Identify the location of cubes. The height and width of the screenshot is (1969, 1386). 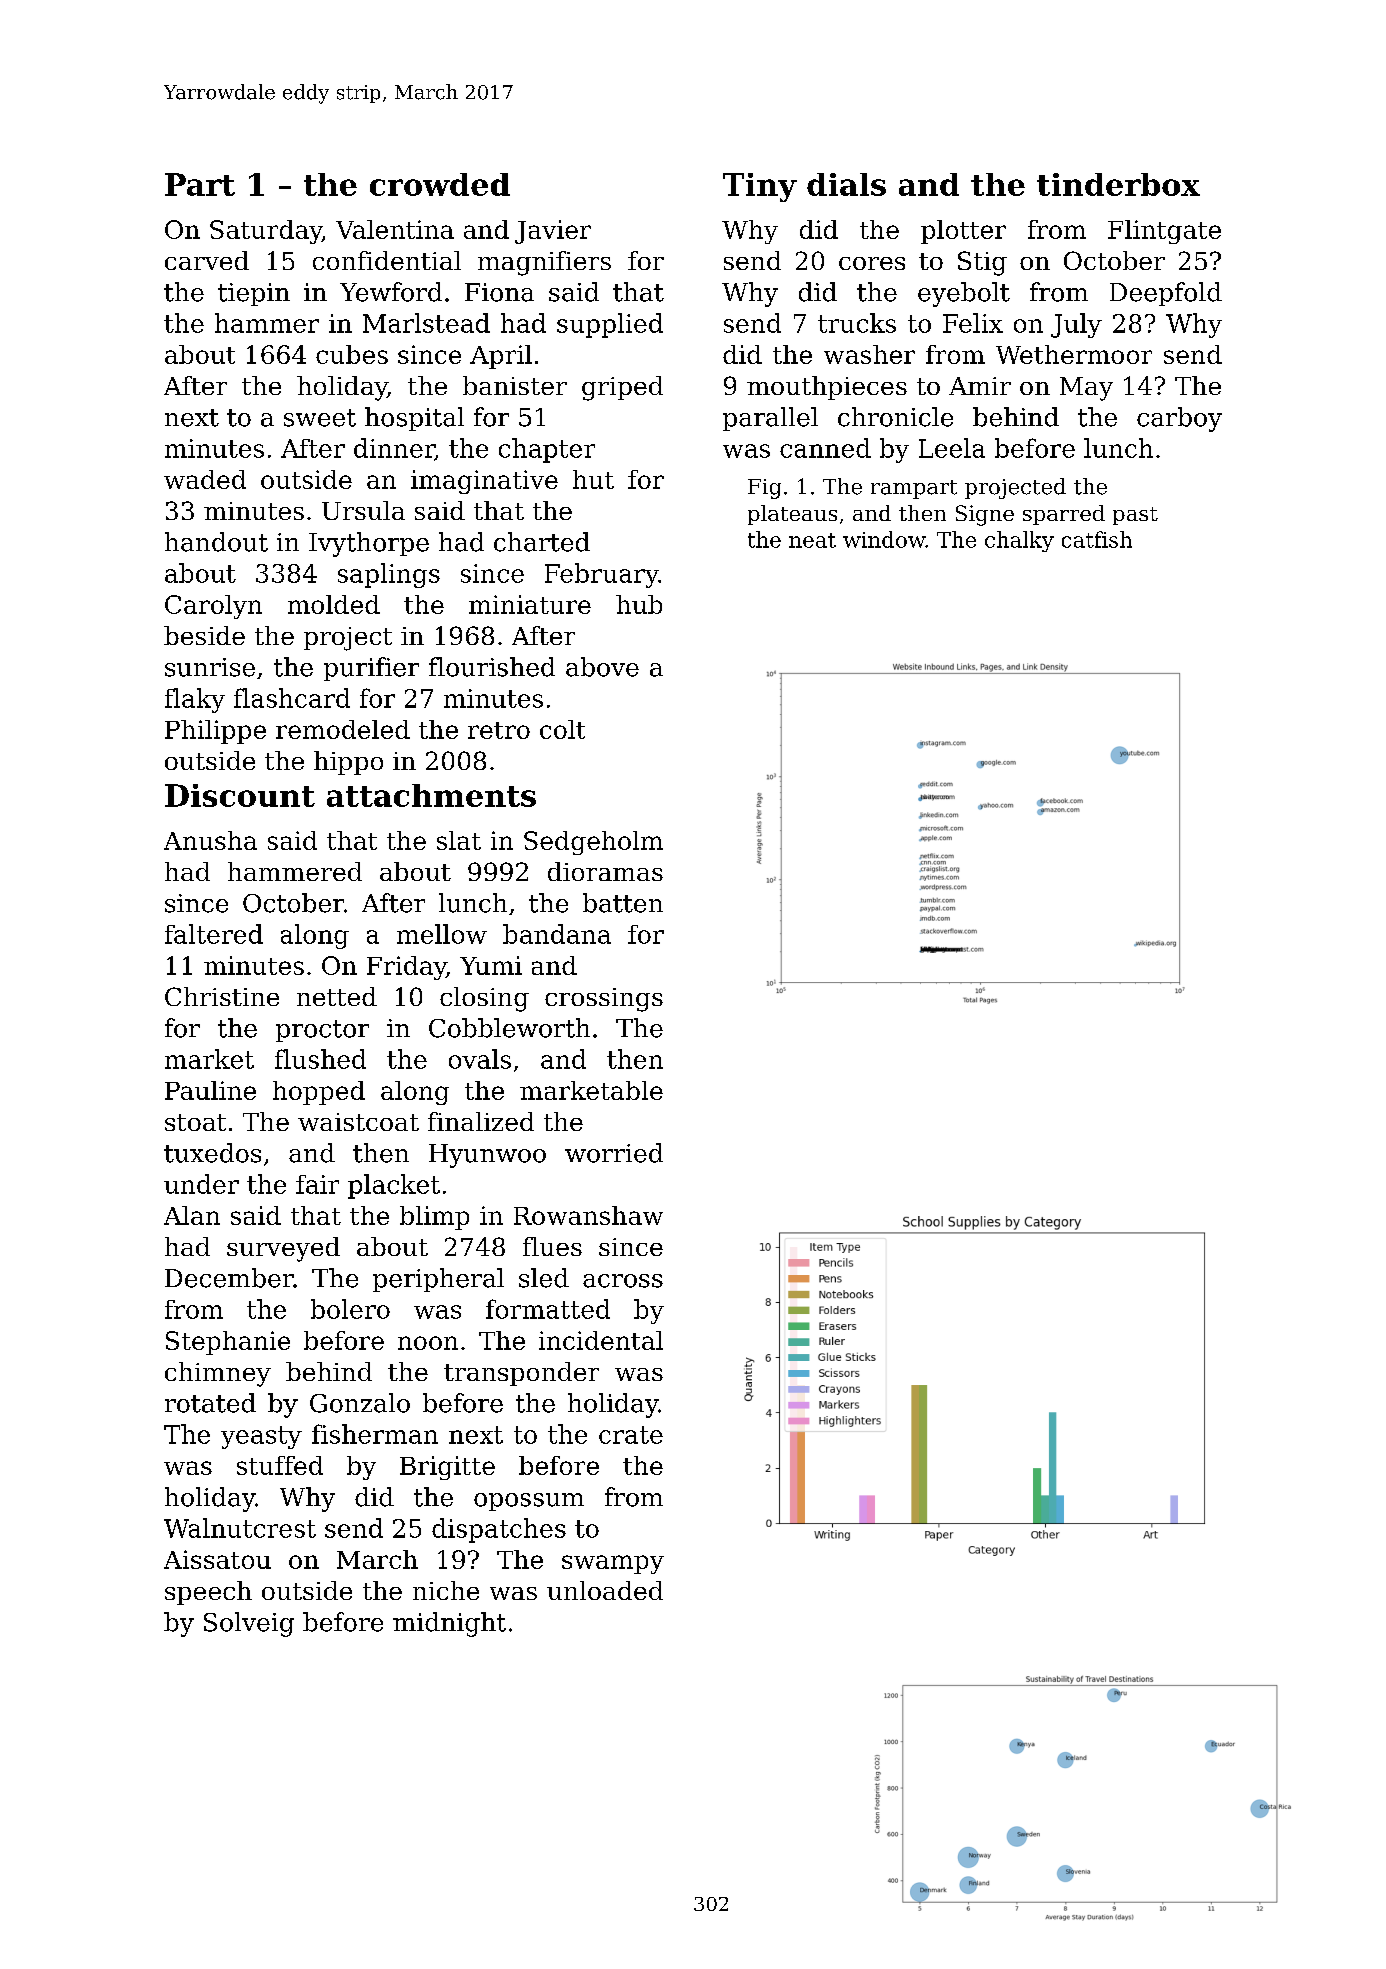
(352, 354).
